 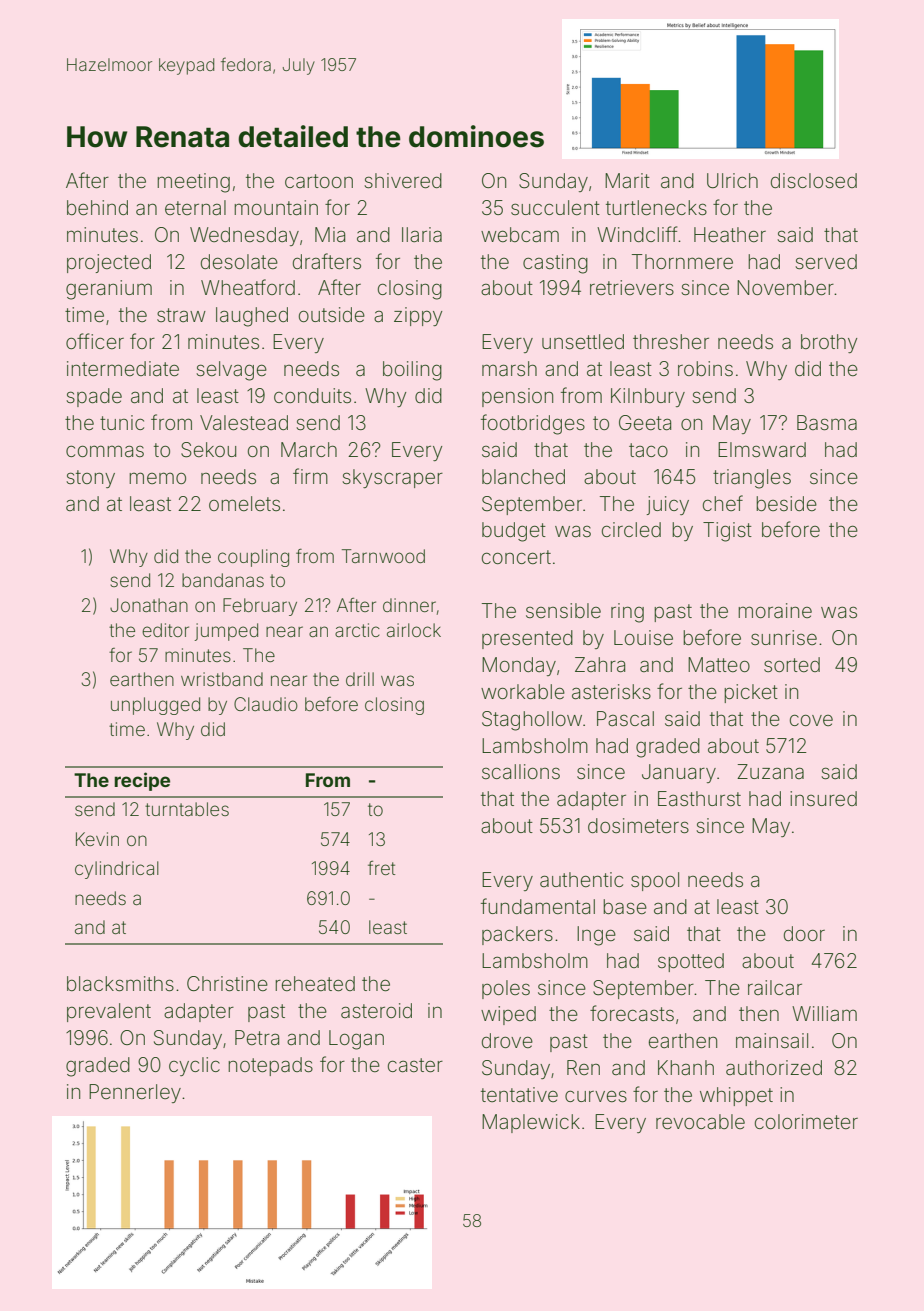 I want to click on Marit, so click(x=627, y=180).
